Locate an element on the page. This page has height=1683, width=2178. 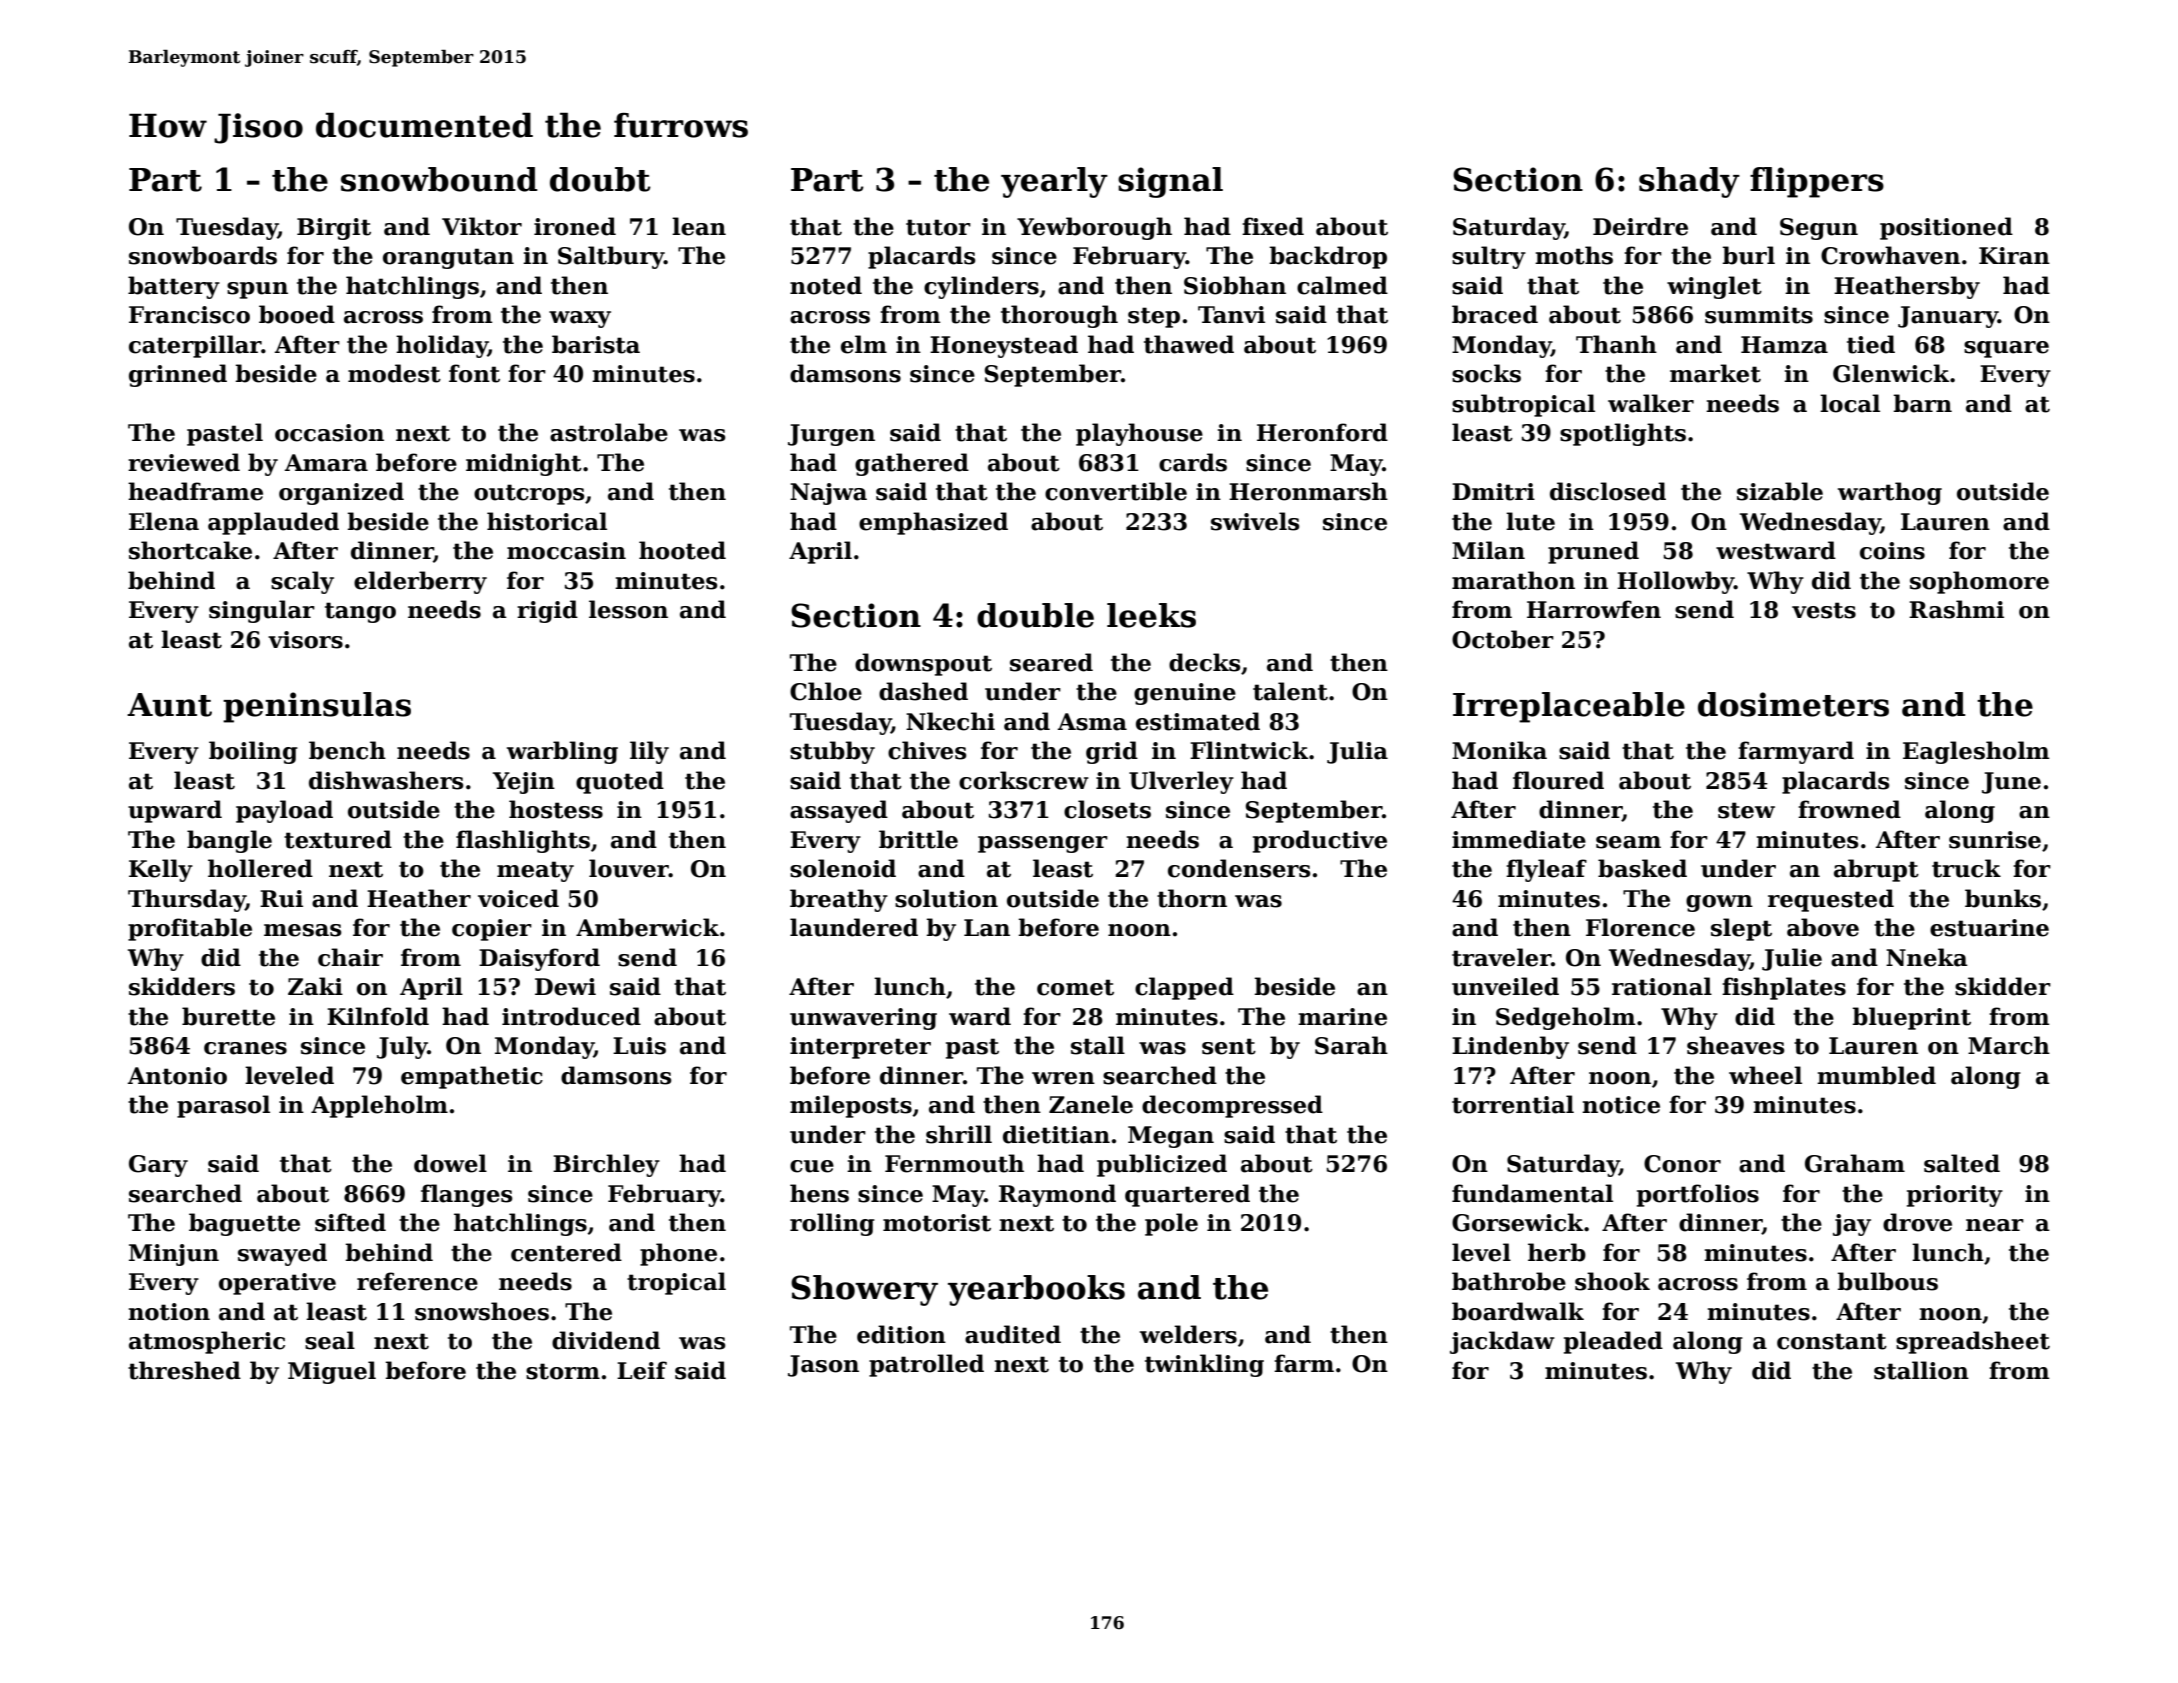
warbling is located at coordinates (562, 752).
